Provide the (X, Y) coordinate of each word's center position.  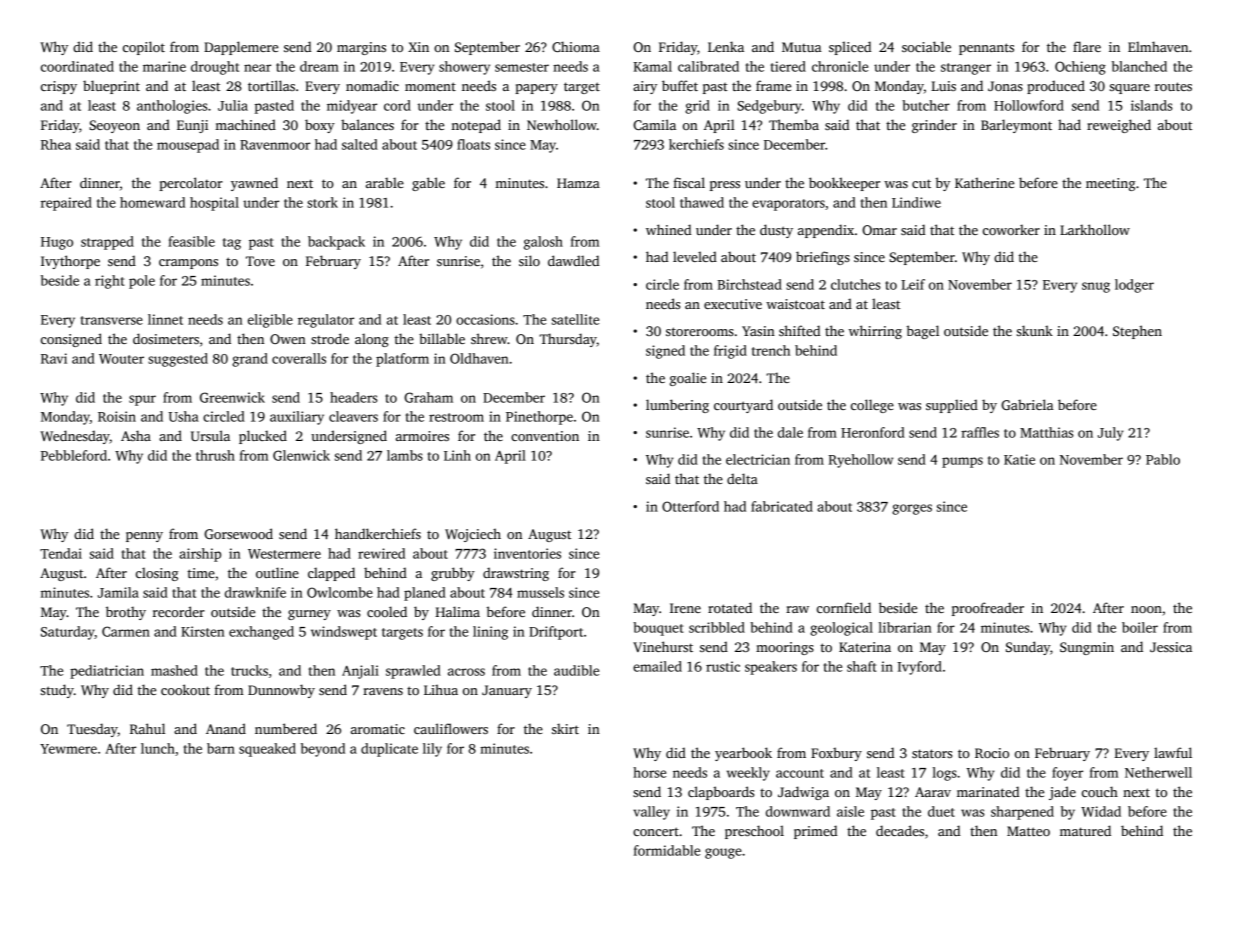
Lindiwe (916, 202)
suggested (178, 360)
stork (322, 202)
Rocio (992, 753)
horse (649, 772)
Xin (418, 47)
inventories (527, 553)
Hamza (578, 183)
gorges (912, 509)
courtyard (743, 406)
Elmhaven (1158, 46)
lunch (158, 748)
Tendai (61, 553)
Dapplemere (241, 48)
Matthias (1047, 432)
